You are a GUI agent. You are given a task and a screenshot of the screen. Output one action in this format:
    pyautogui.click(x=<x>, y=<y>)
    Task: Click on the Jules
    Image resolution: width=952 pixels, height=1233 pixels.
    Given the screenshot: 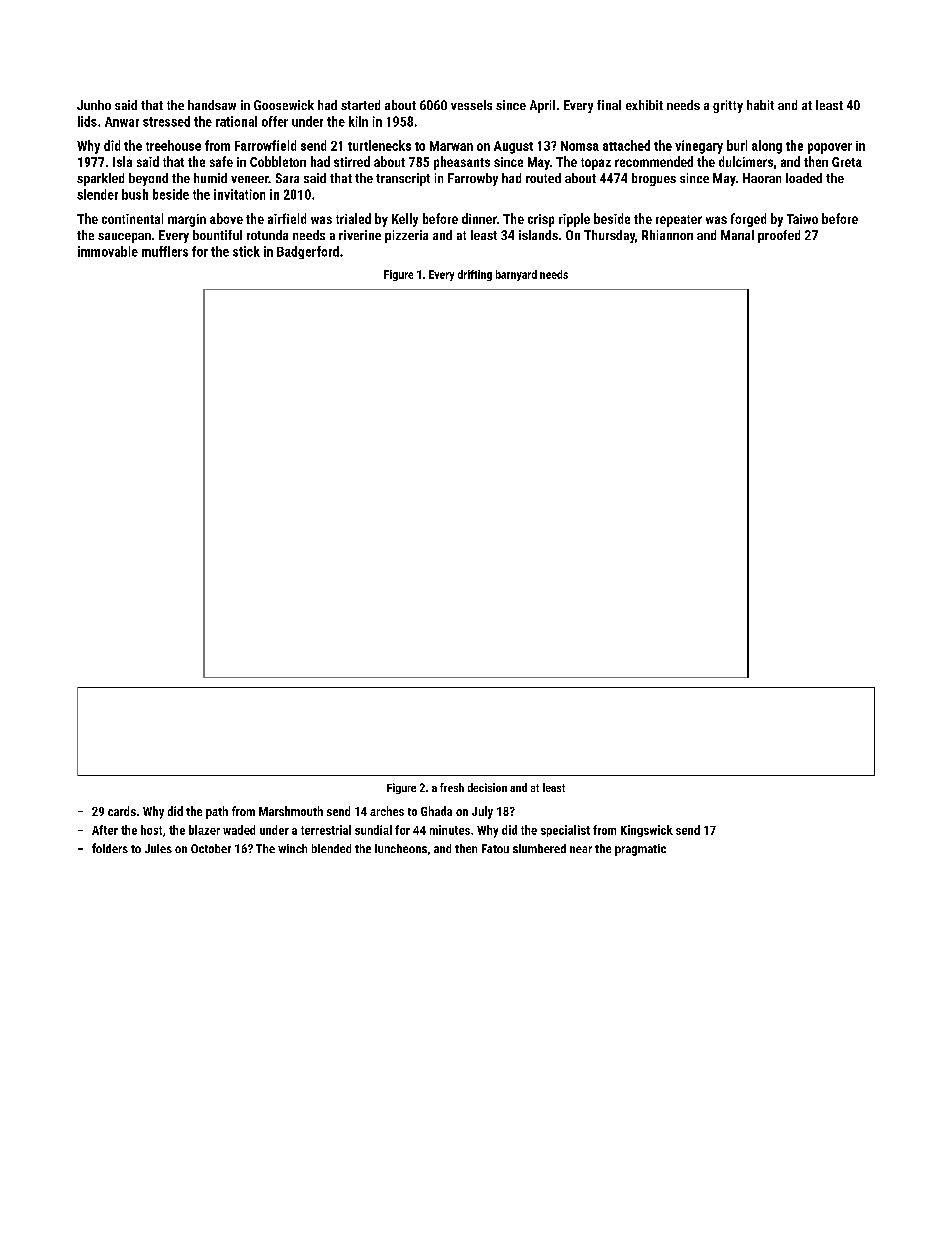 What is the action you would take?
    pyautogui.click(x=158, y=848)
